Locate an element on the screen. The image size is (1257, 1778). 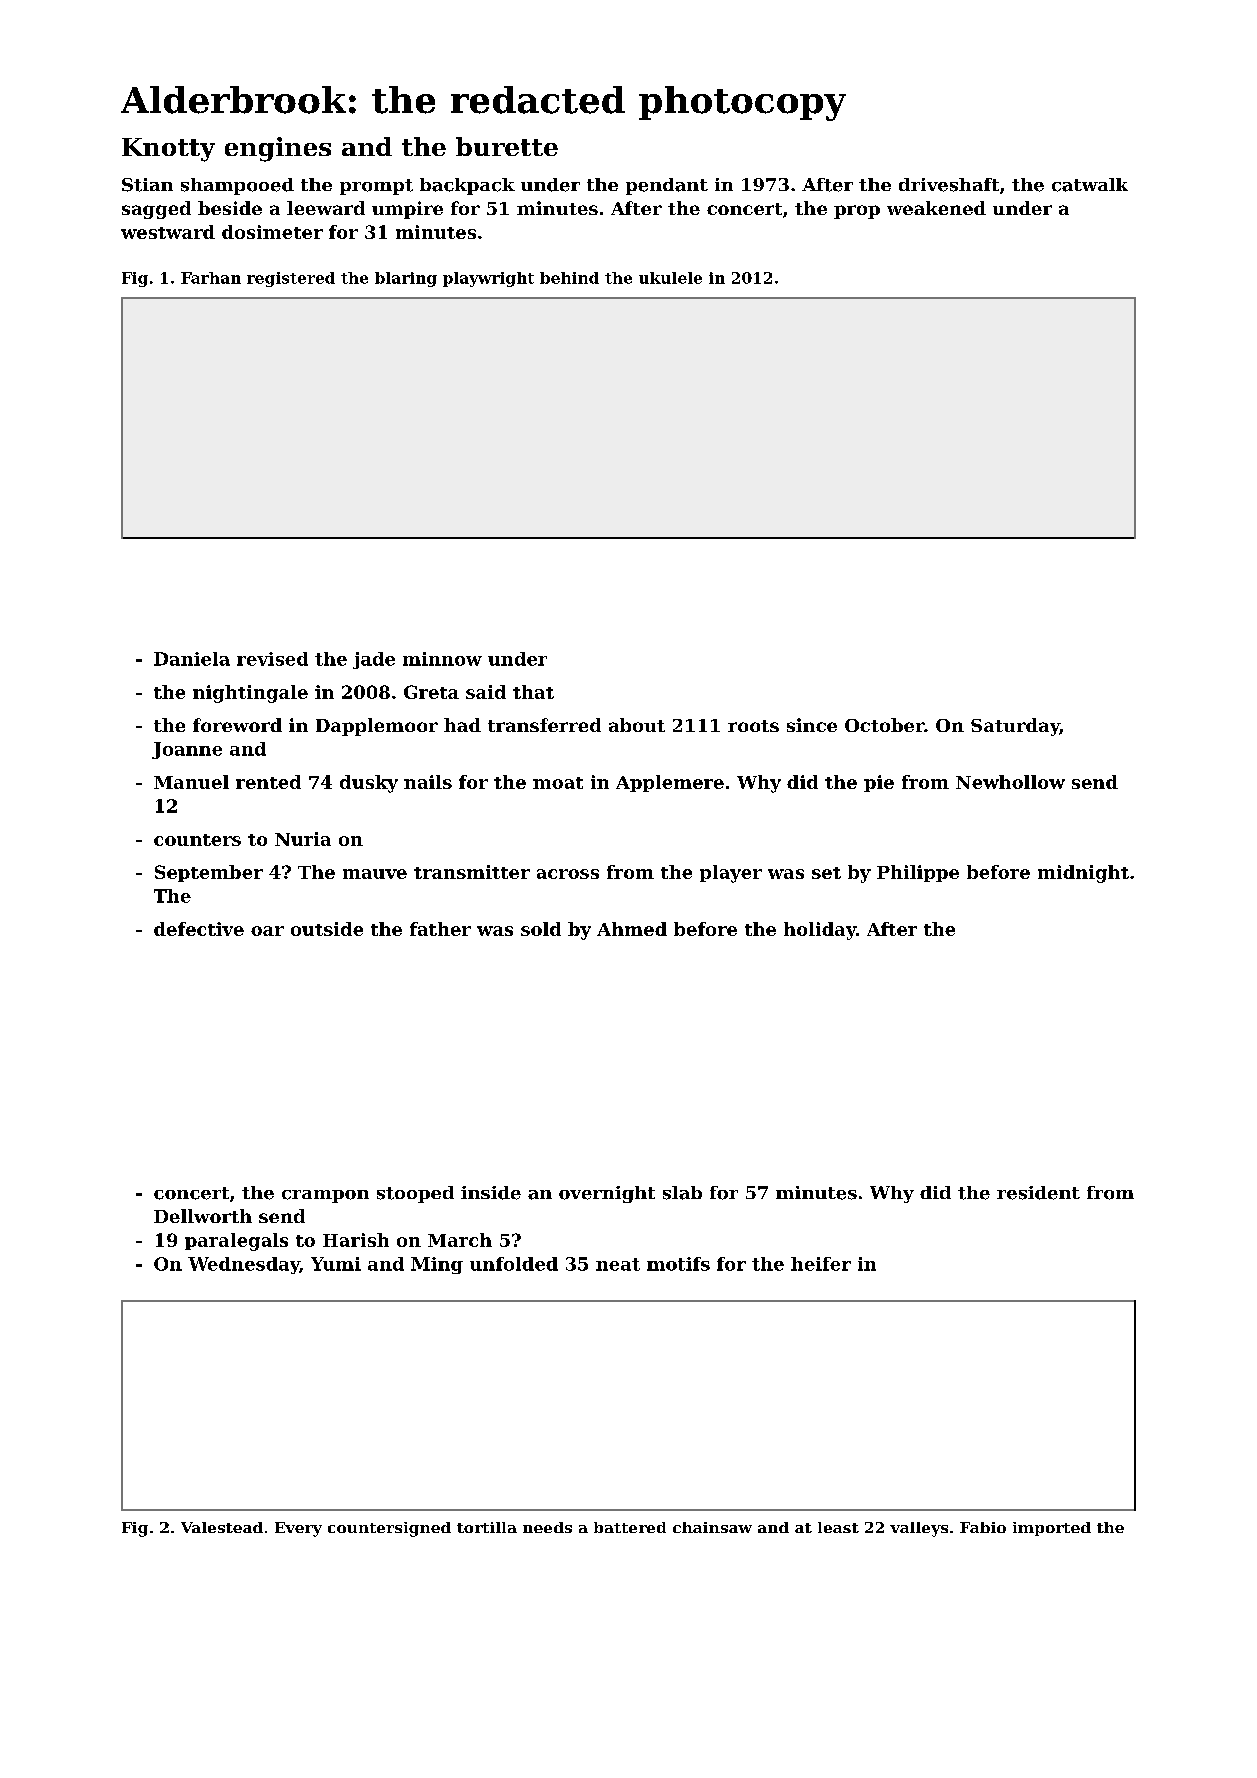
crampon is located at coordinates (325, 1196).
